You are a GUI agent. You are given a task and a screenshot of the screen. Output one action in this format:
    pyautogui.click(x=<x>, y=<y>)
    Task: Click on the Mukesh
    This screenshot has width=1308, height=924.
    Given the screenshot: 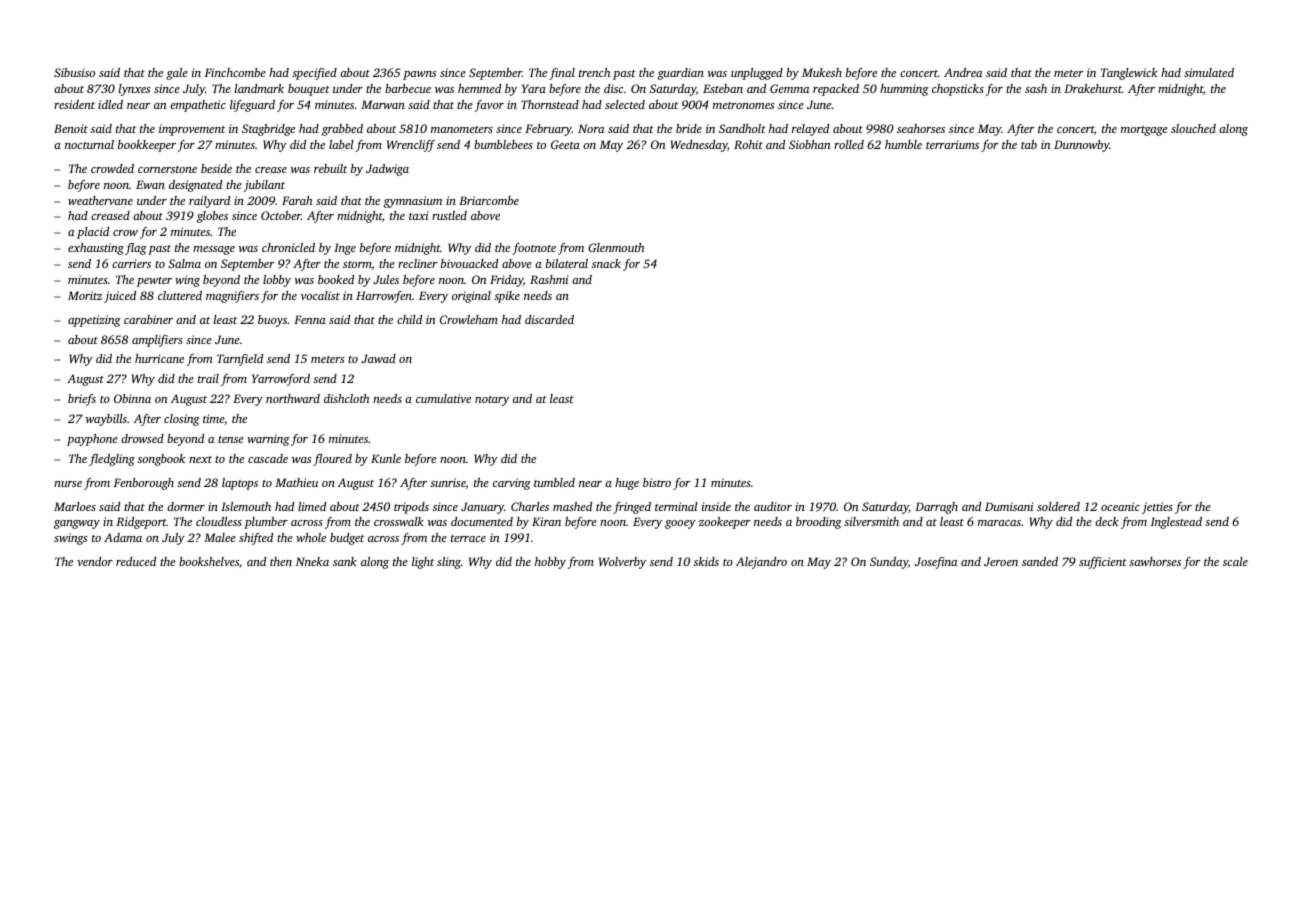 What is the action you would take?
    pyautogui.click(x=822, y=72)
